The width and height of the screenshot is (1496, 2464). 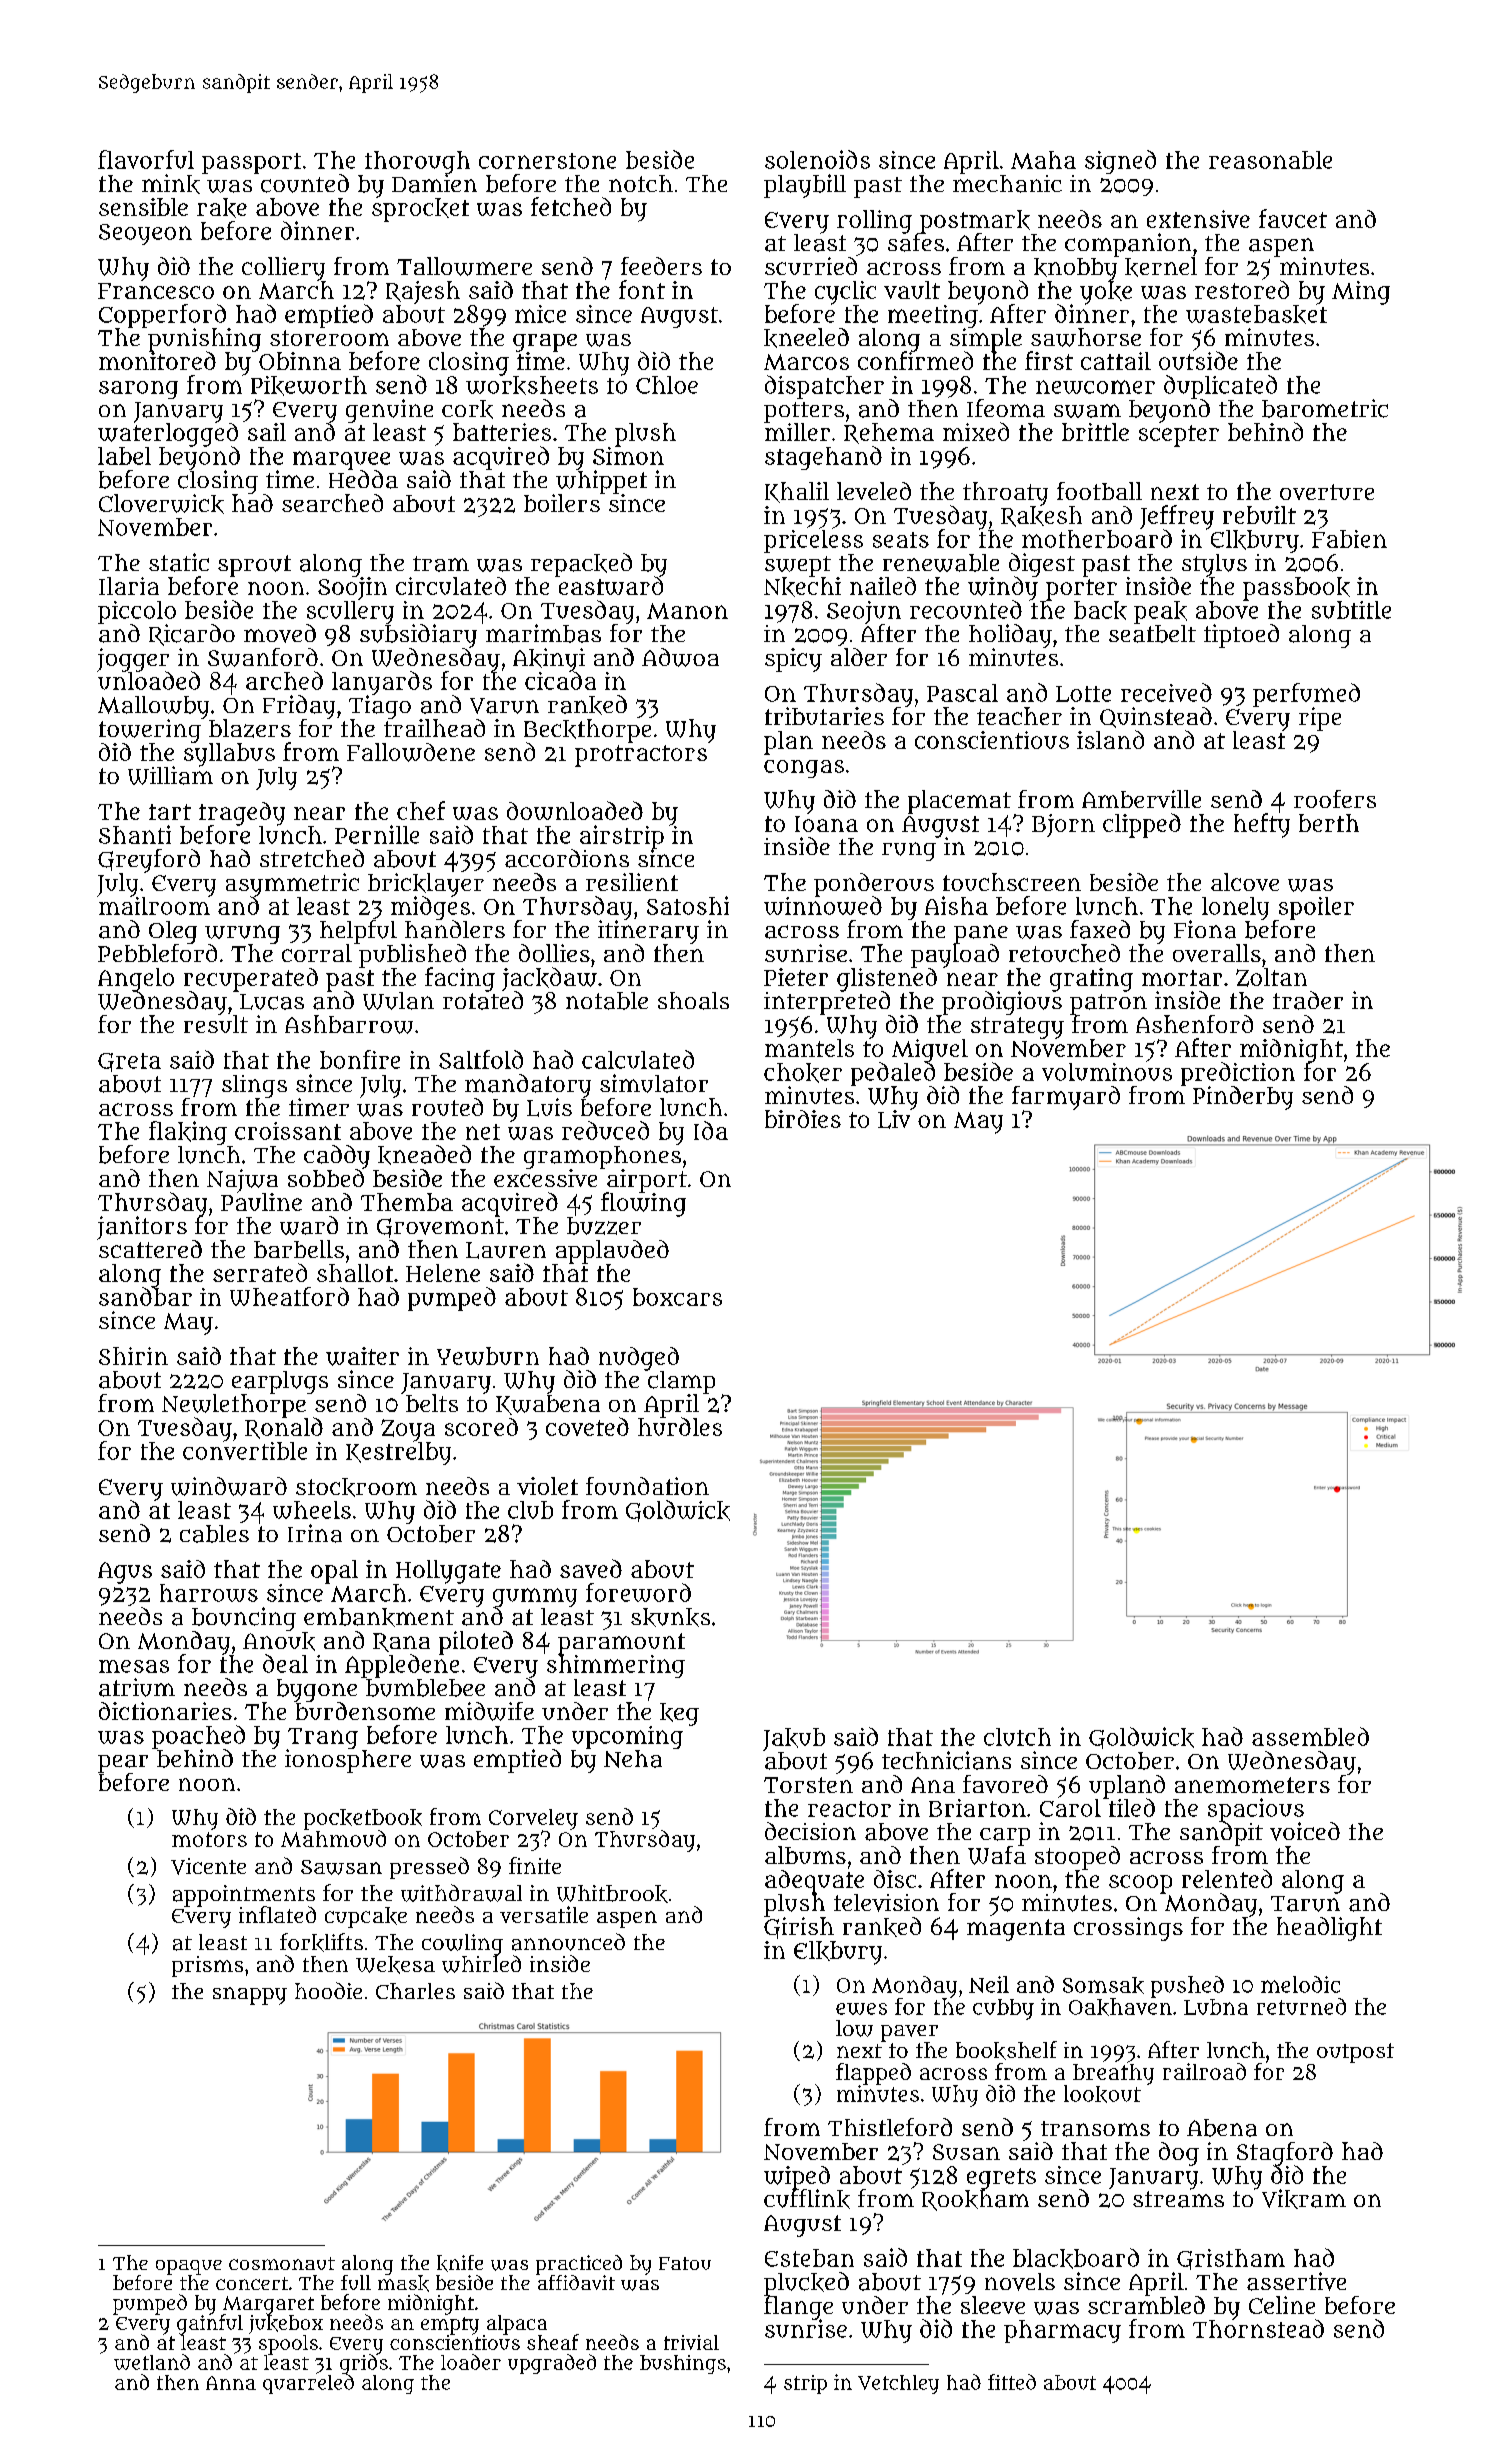 What do you see at coordinates (1120, 162) in the screenshot?
I see `signed` at bounding box center [1120, 162].
